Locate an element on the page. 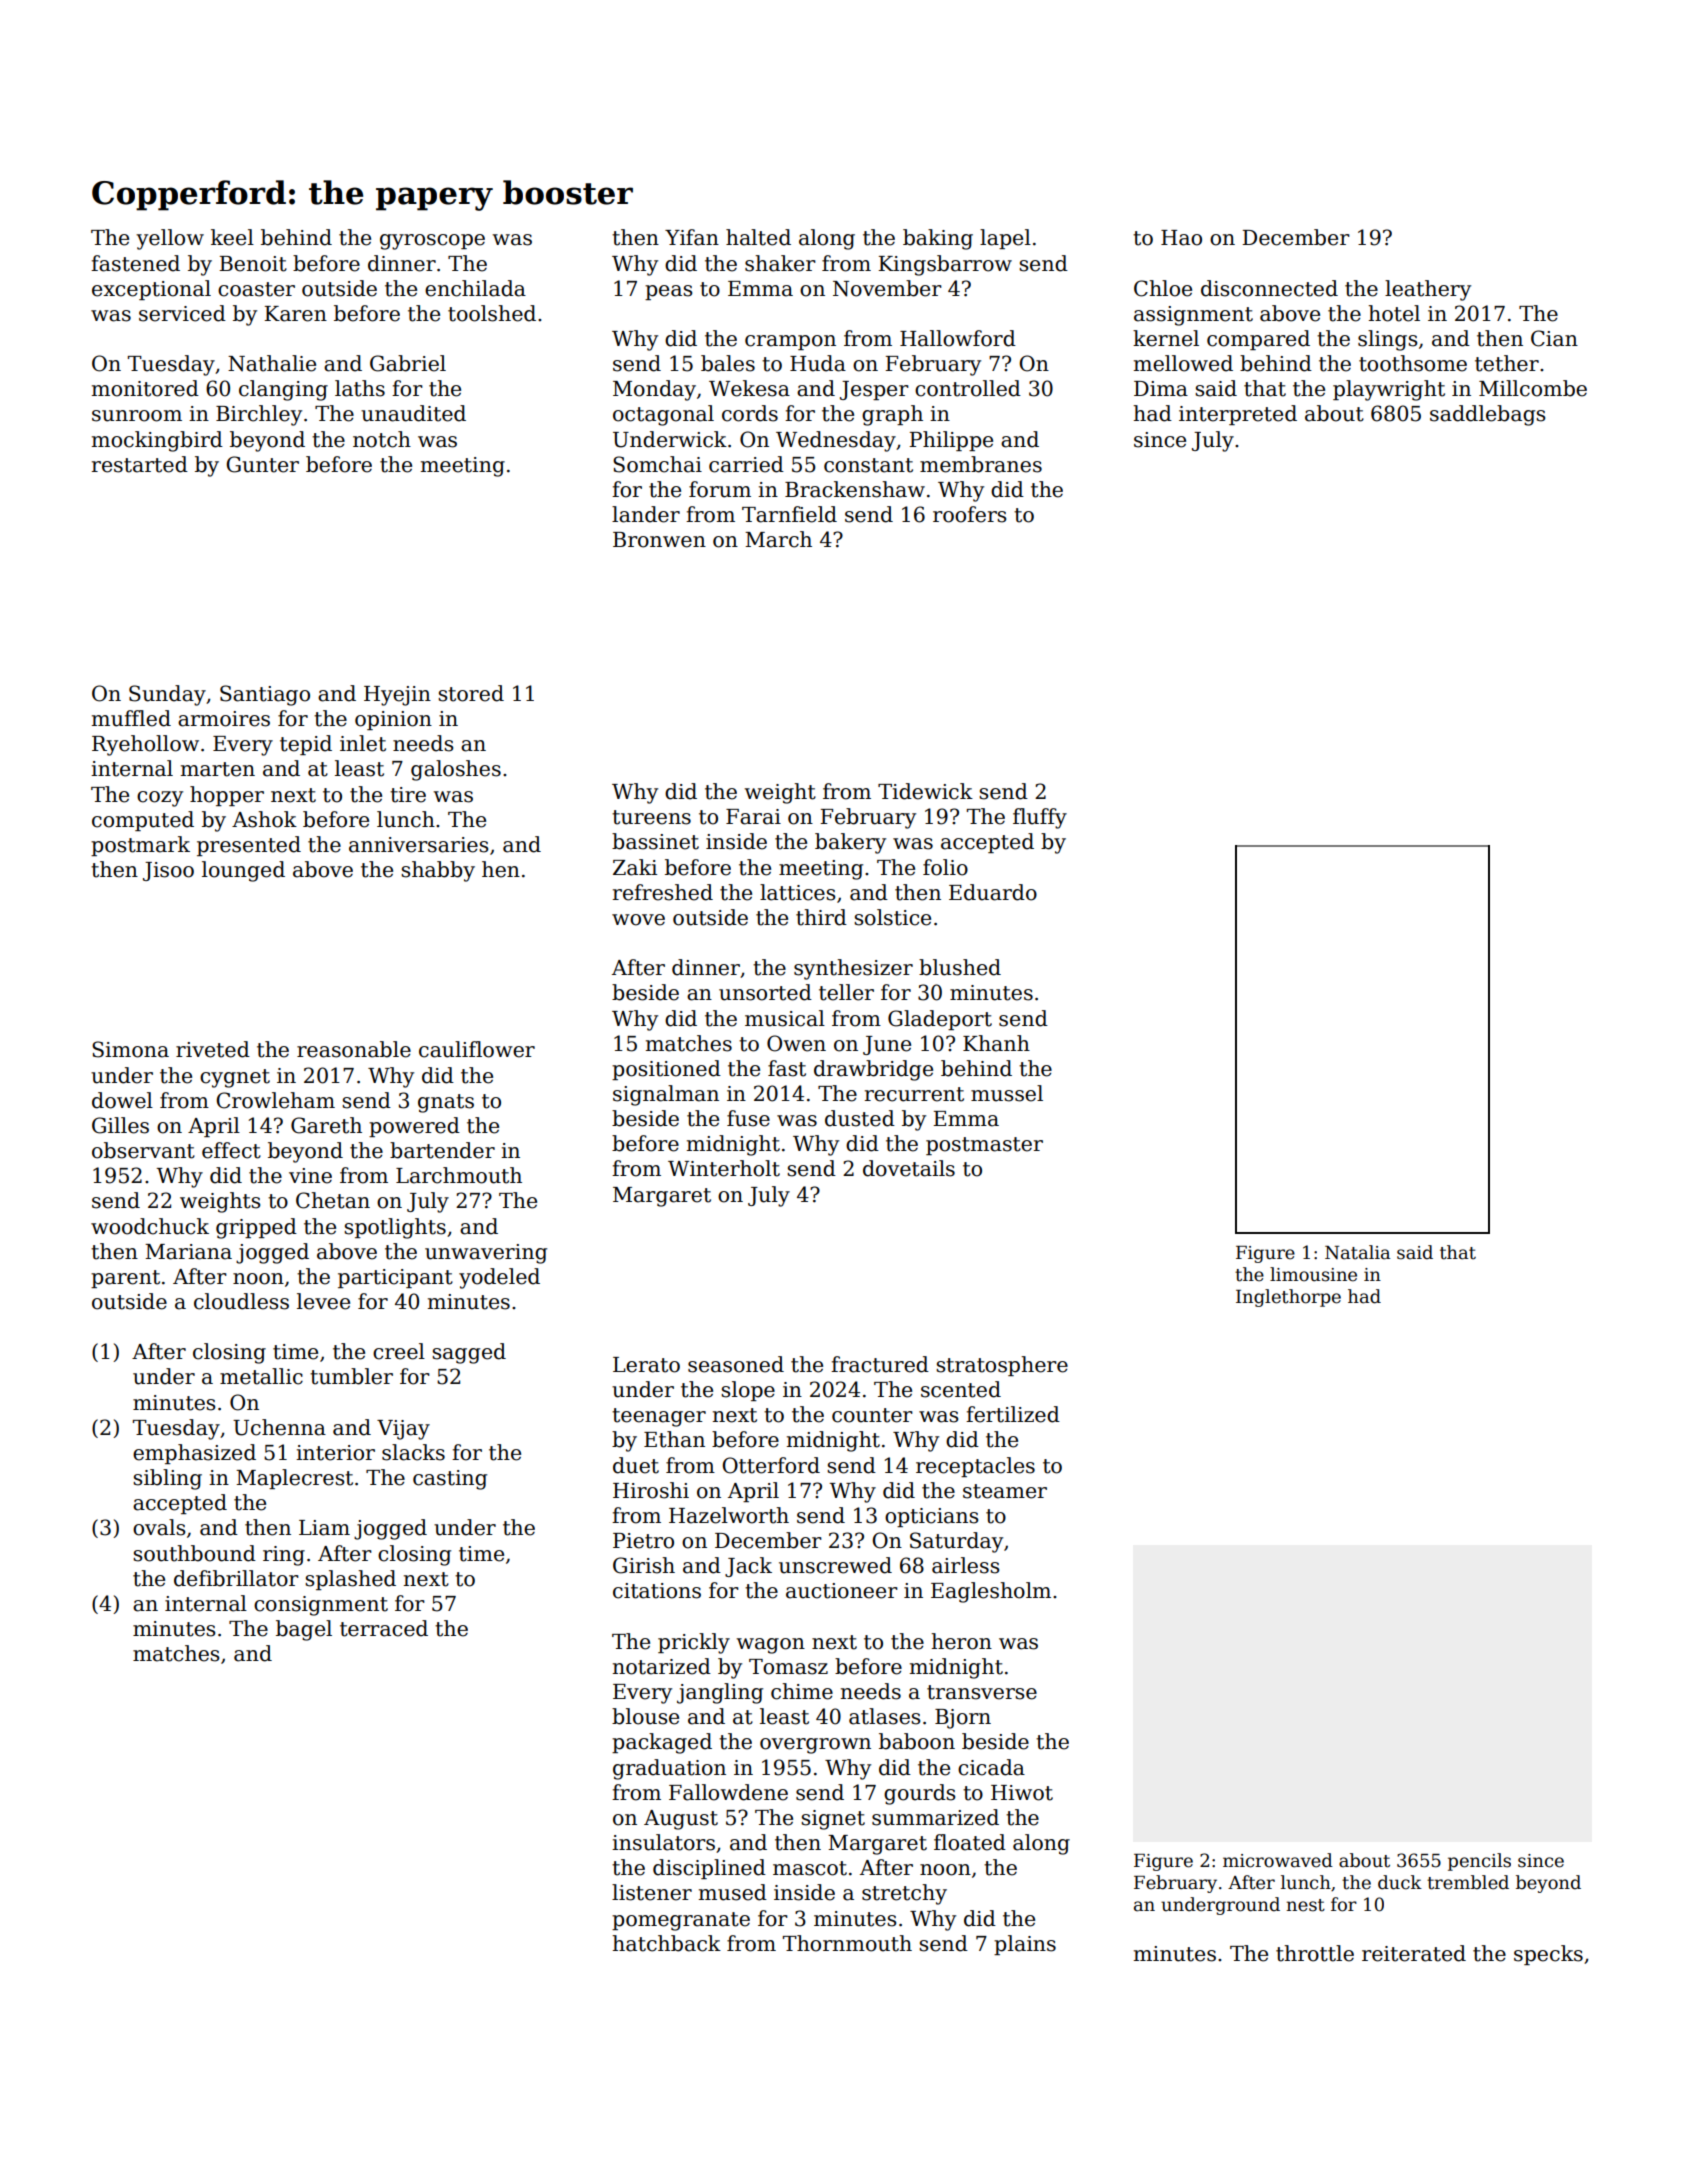 Image resolution: width=1683 pixels, height=2178 pixels. reasonable is located at coordinates (354, 1049).
